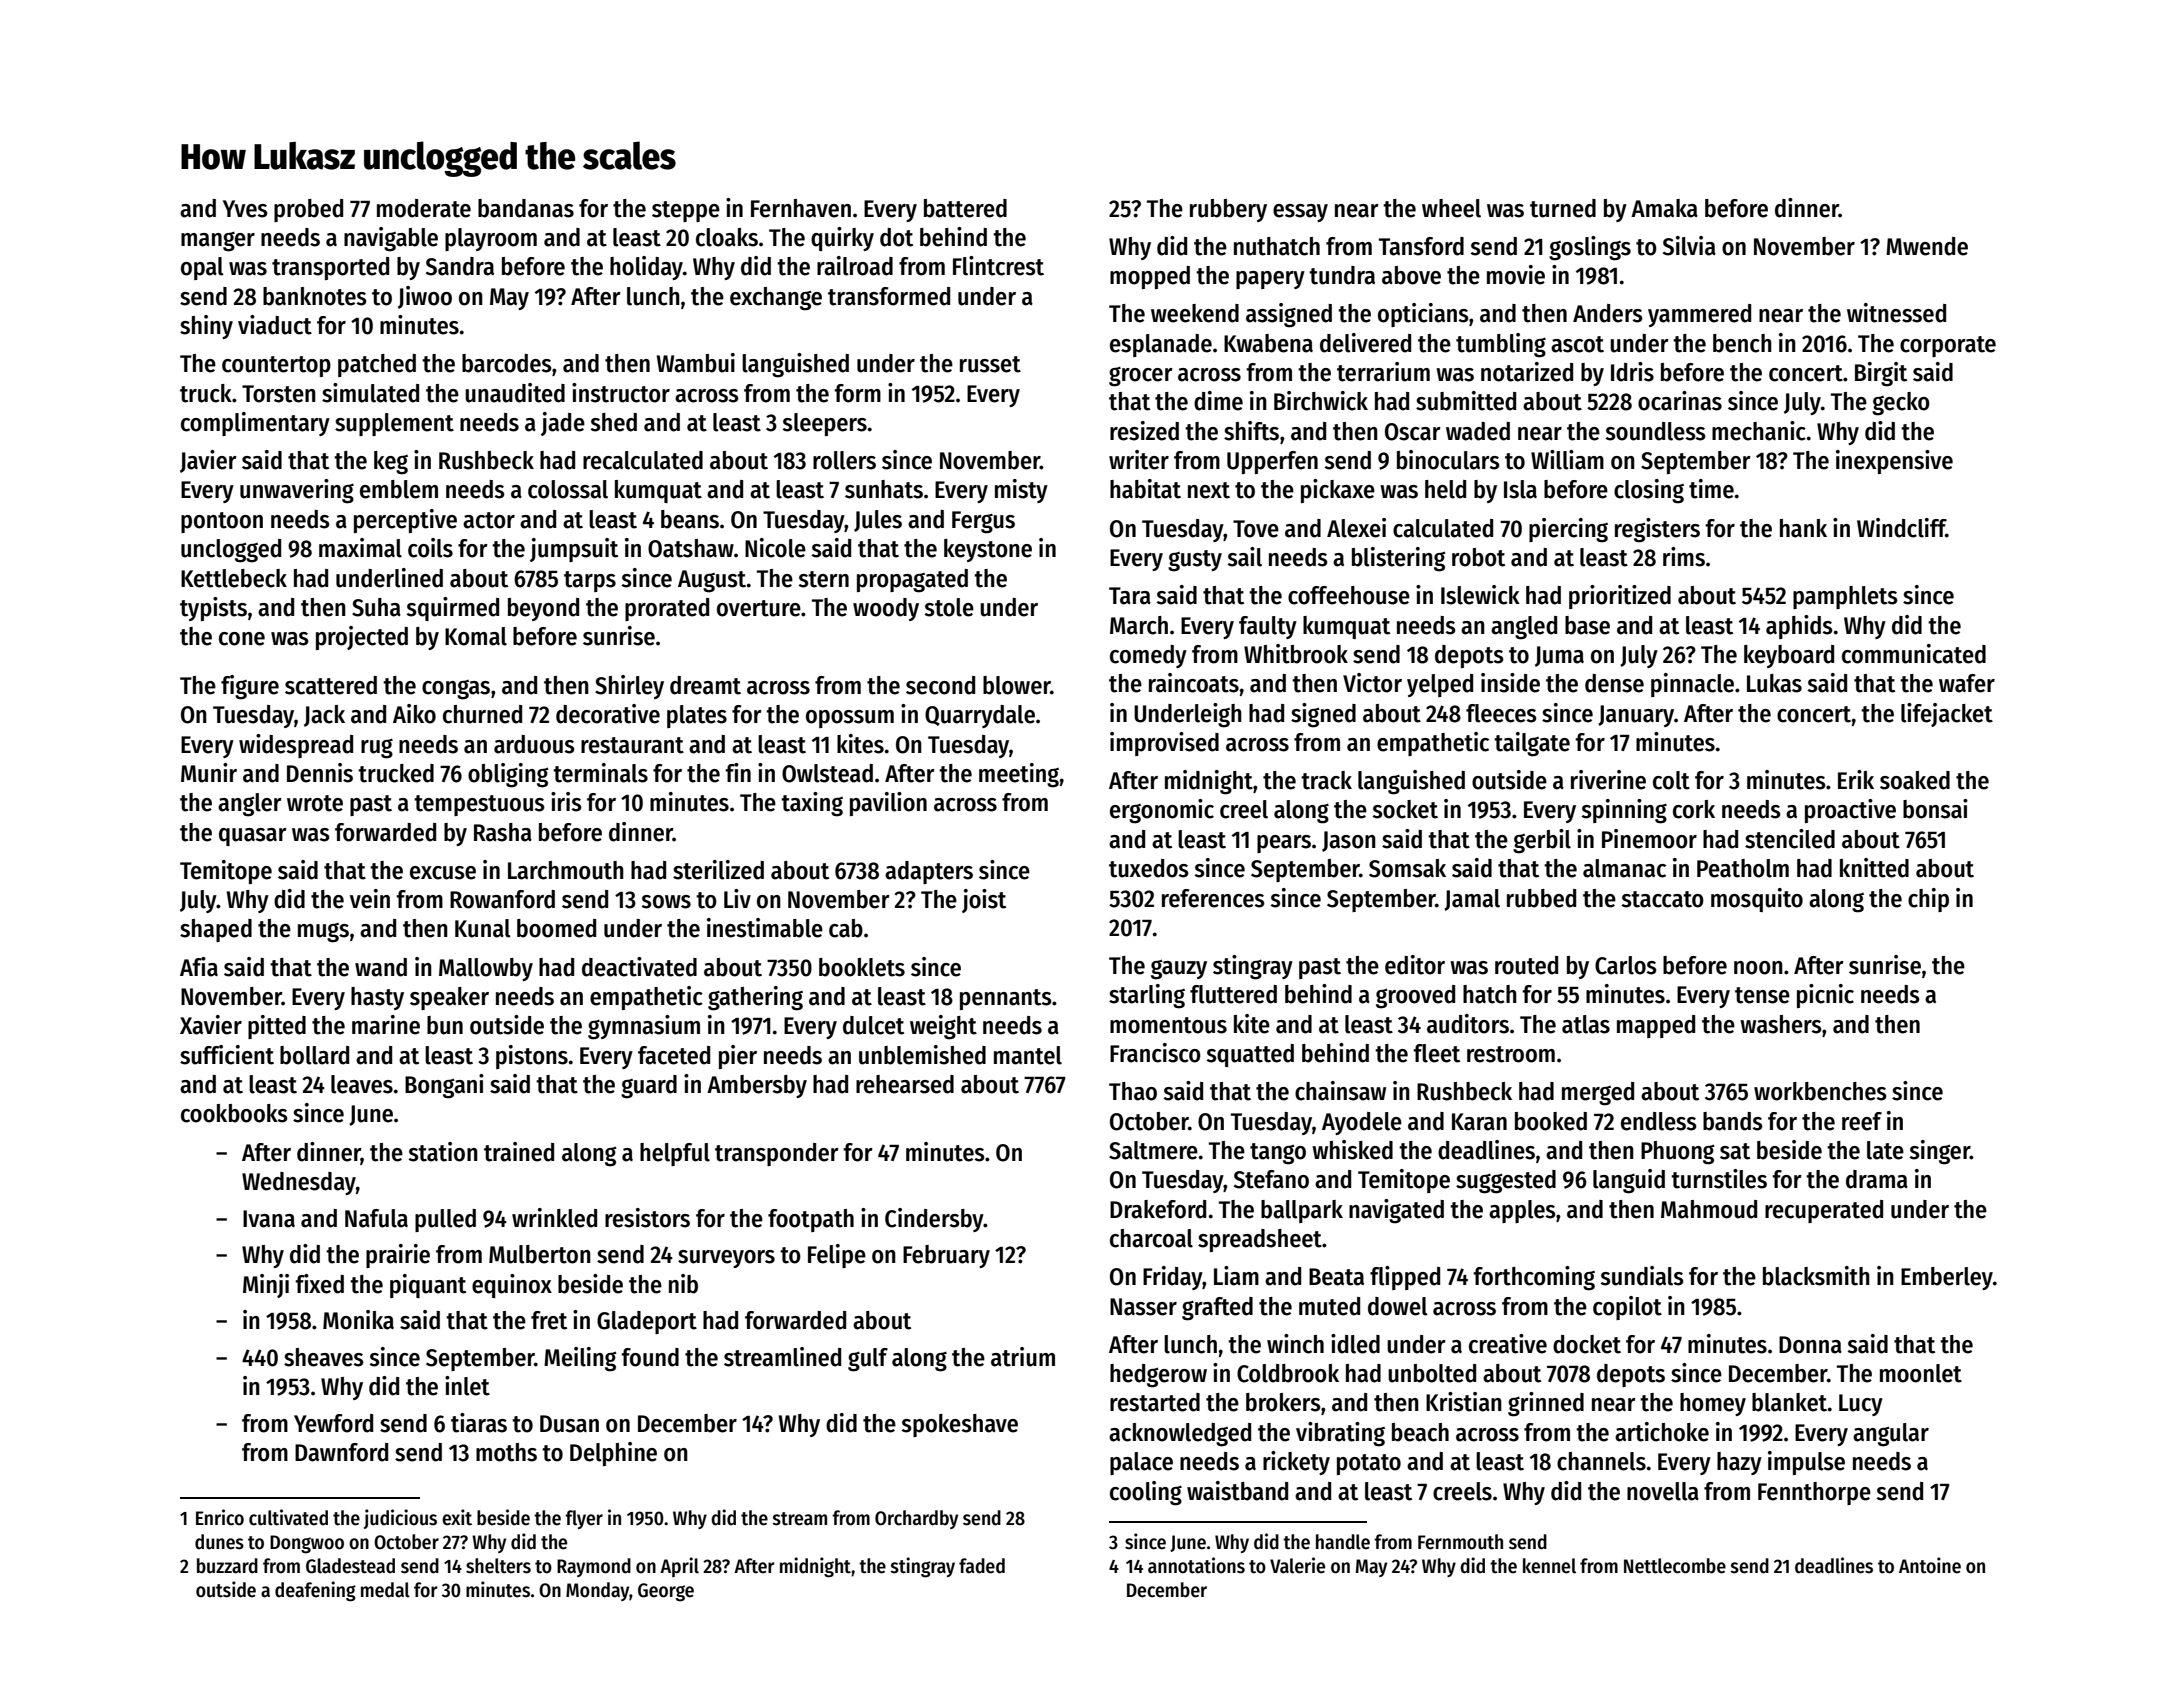 The image size is (2178, 1683). What do you see at coordinates (629, 687) in the screenshot?
I see `Shirley` at bounding box center [629, 687].
